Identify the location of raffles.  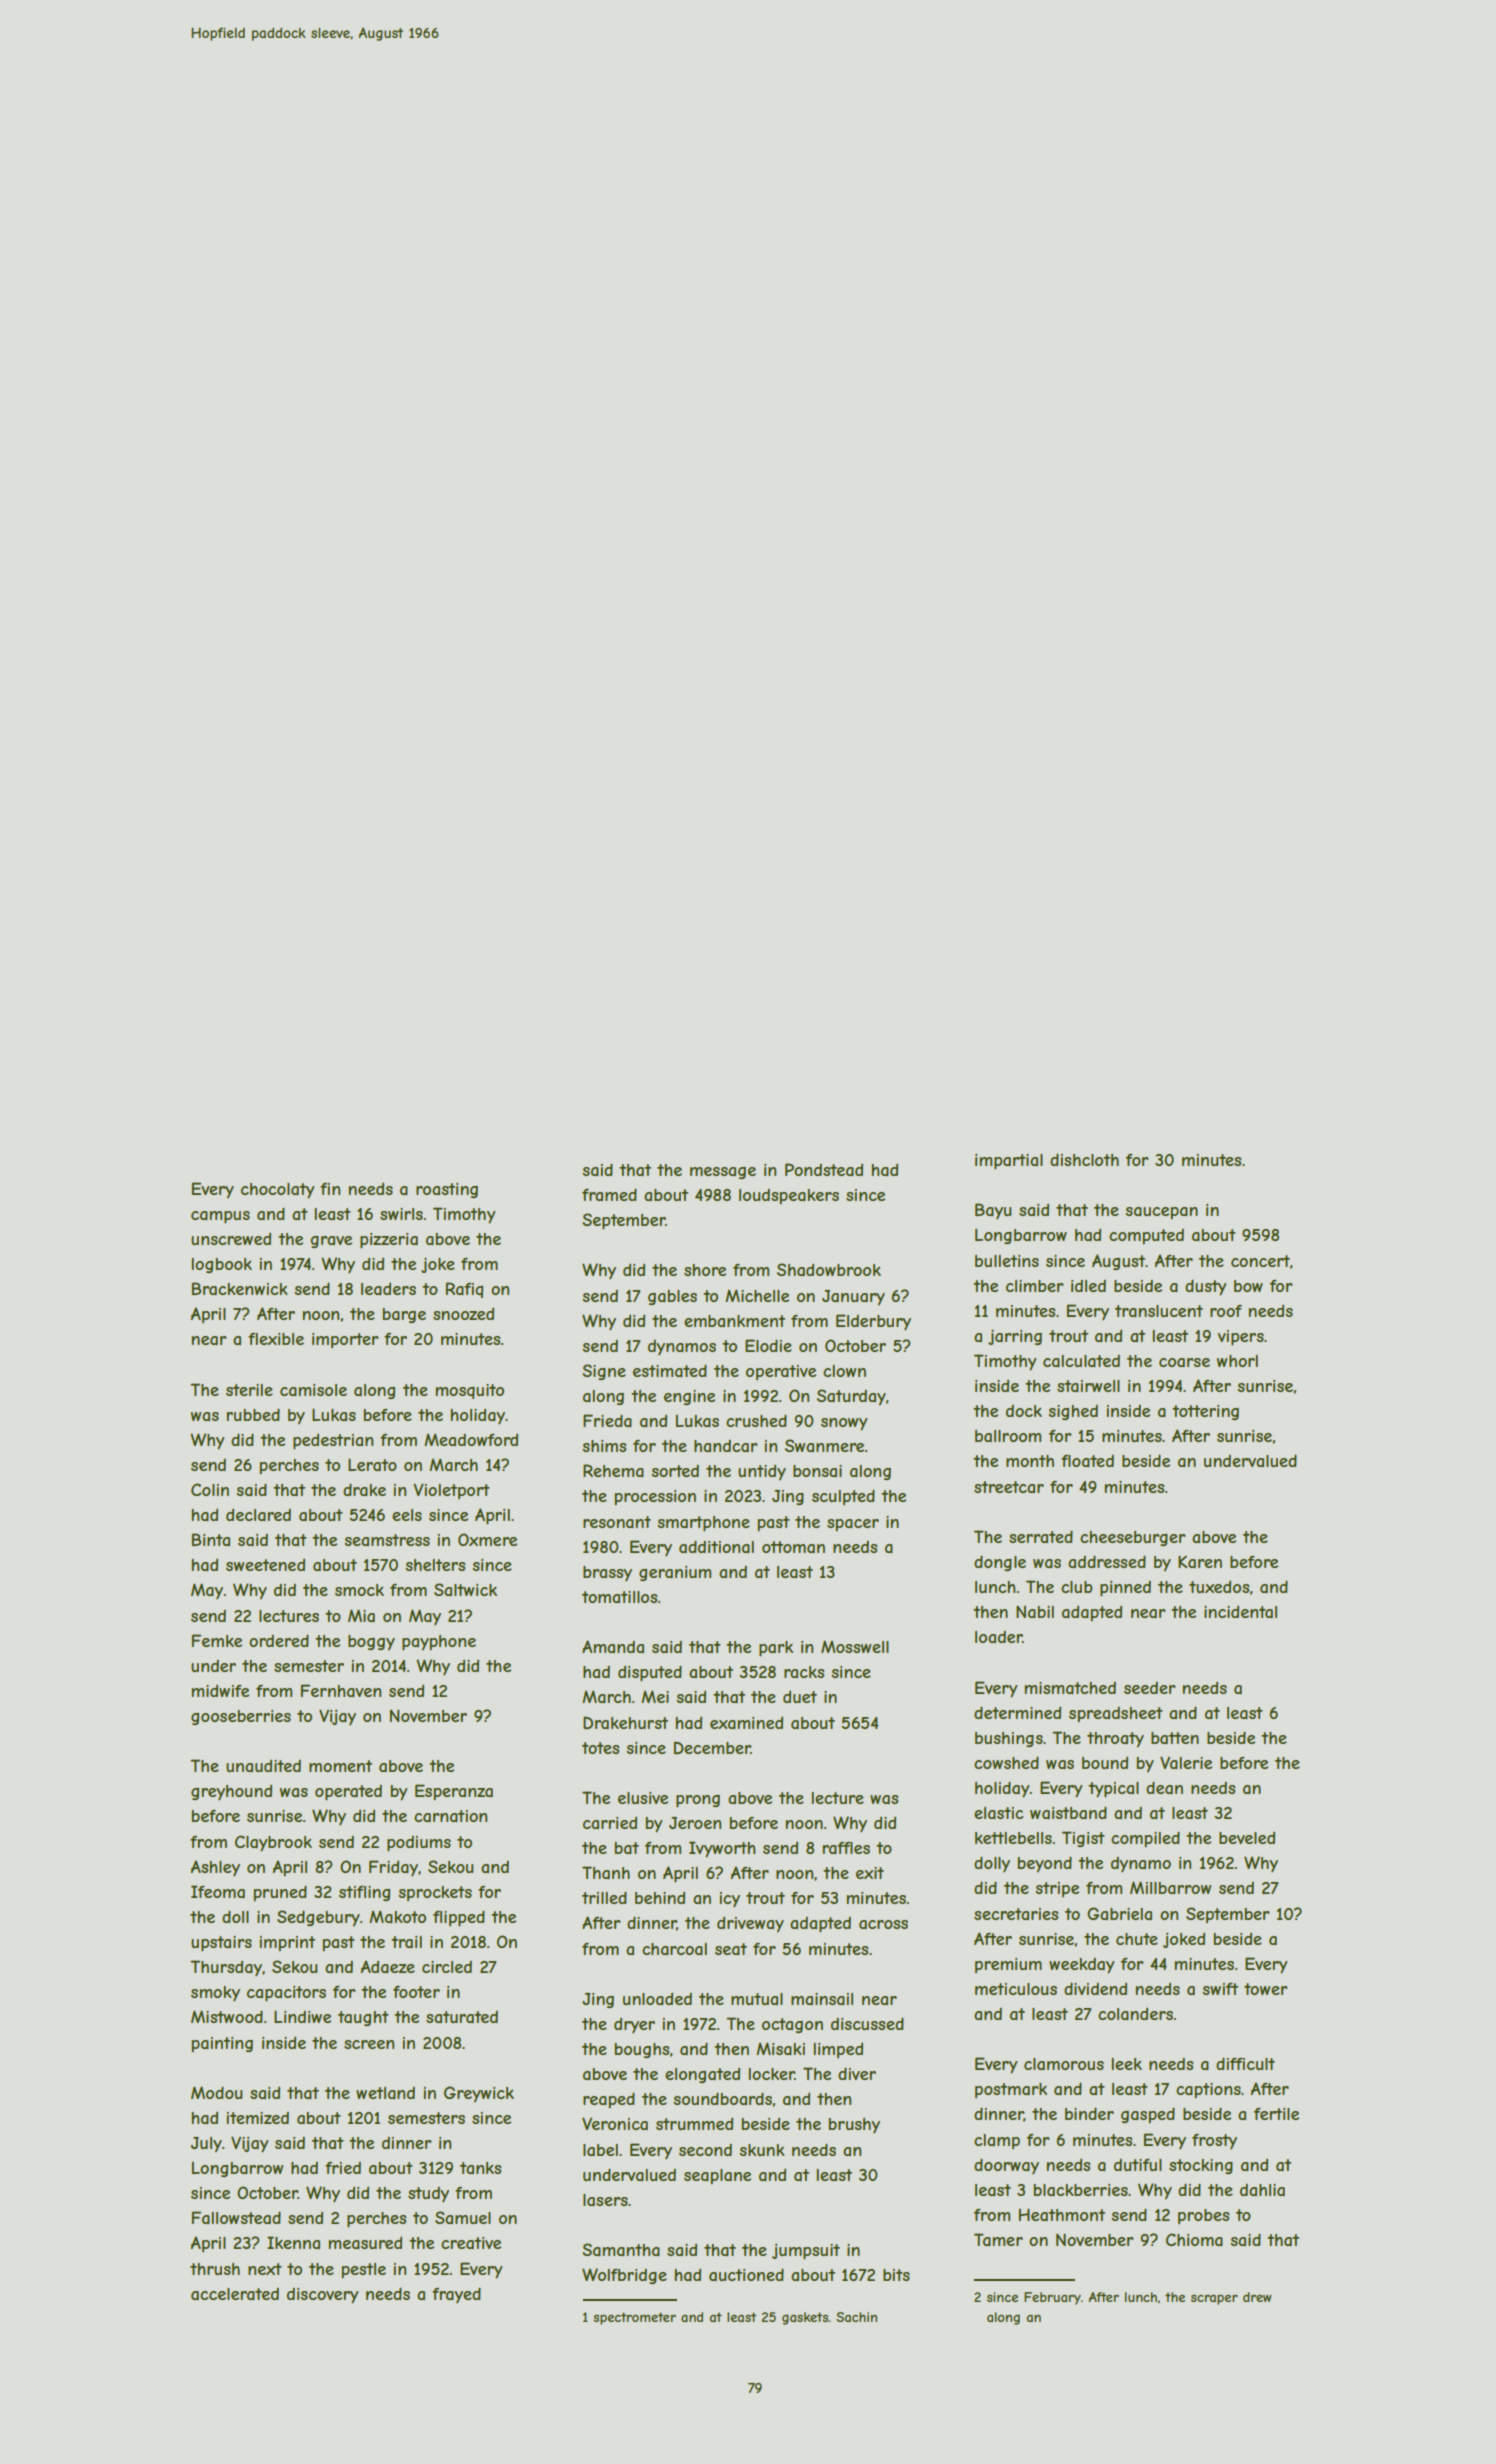
(846, 1848).
